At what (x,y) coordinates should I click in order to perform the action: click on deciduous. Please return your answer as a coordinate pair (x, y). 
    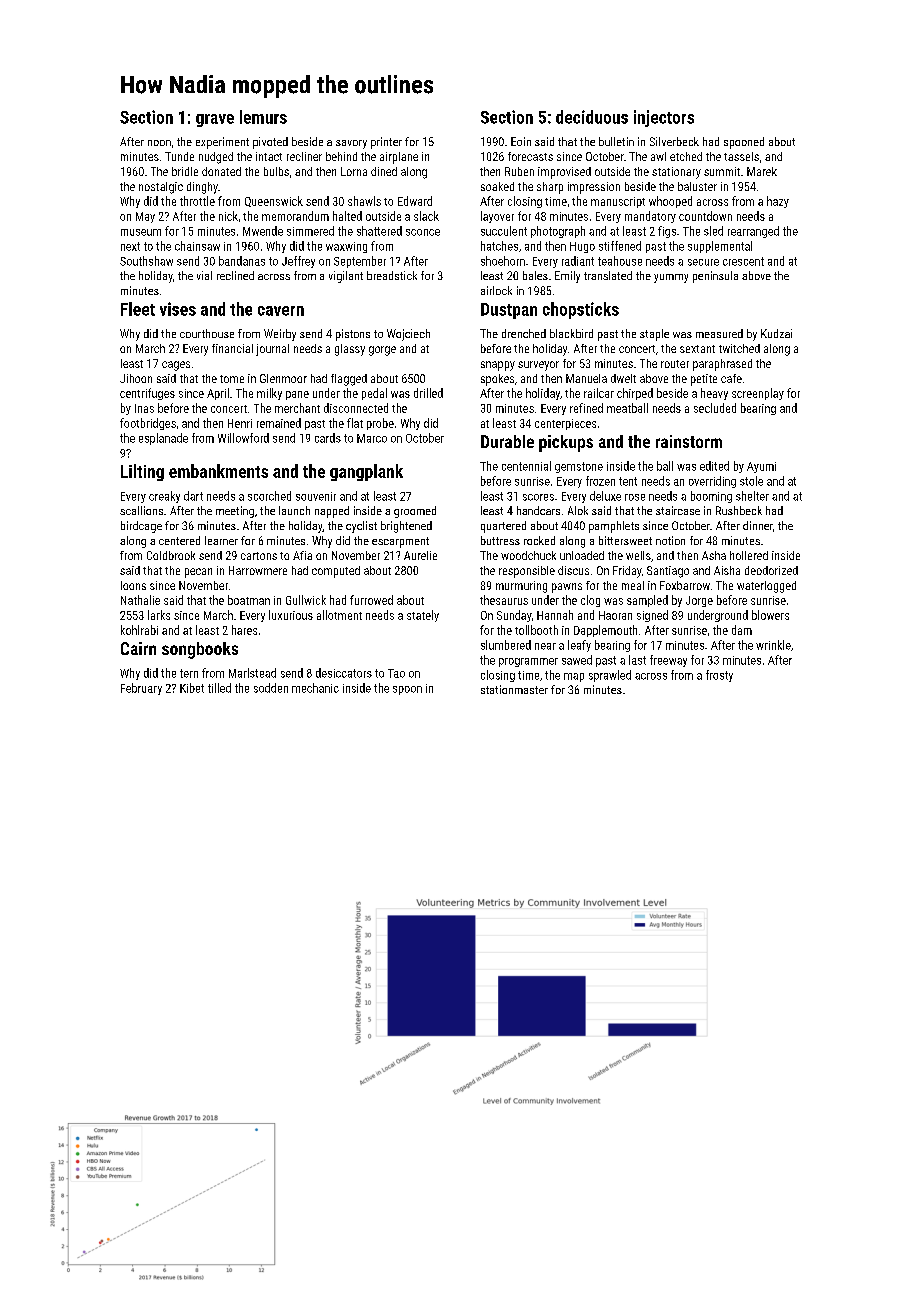
    Looking at the image, I should click on (592, 117).
